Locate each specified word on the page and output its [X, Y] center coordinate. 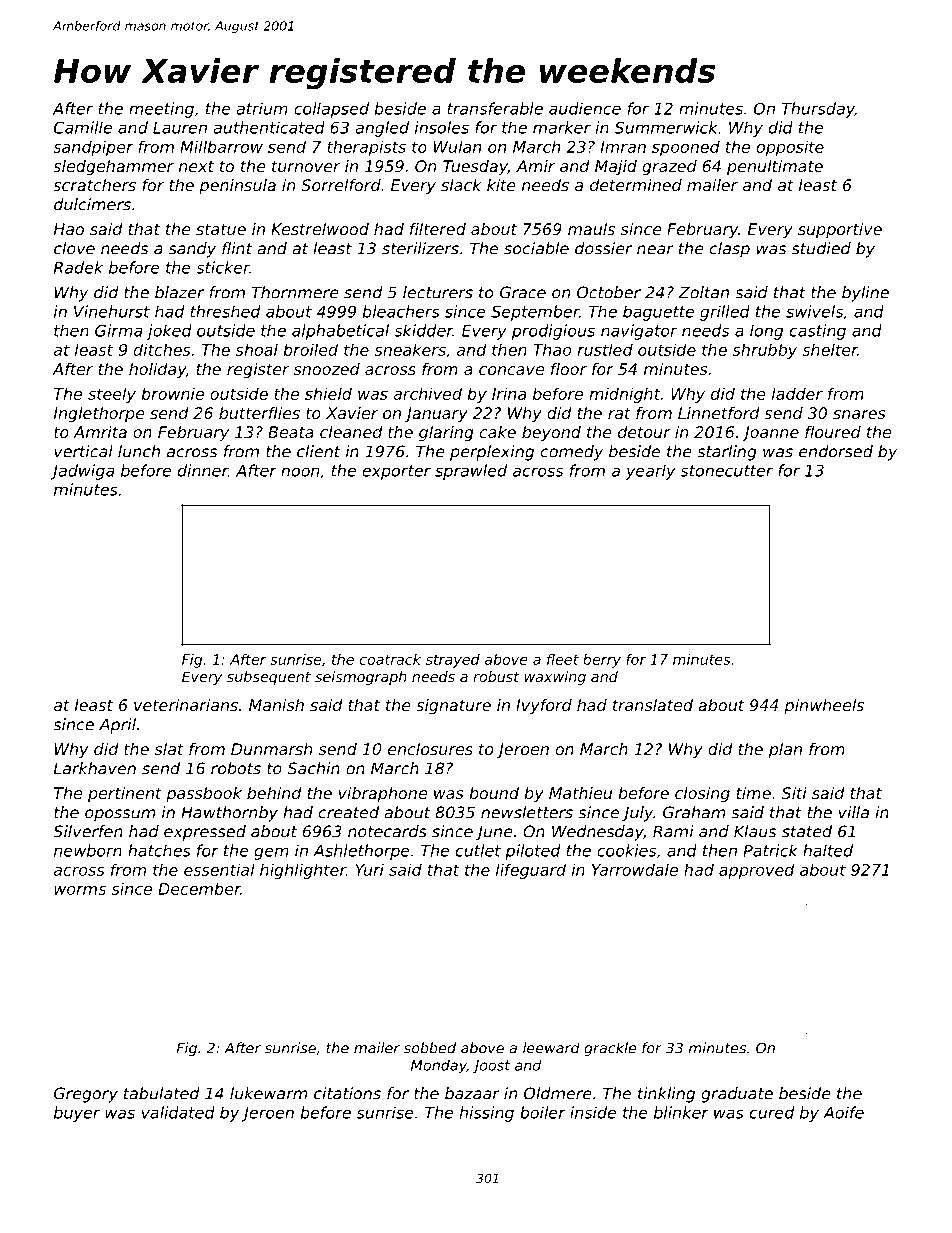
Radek [78, 267]
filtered [438, 229]
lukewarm [268, 1093]
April [117, 726]
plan [785, 751]
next [196, 166]
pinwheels [824, 707]
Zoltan [704, 292]
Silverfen [88, 831]
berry [602, 661]
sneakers [410, 349]
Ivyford [544, 707]
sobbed [430, 1048]
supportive [840, 231]
